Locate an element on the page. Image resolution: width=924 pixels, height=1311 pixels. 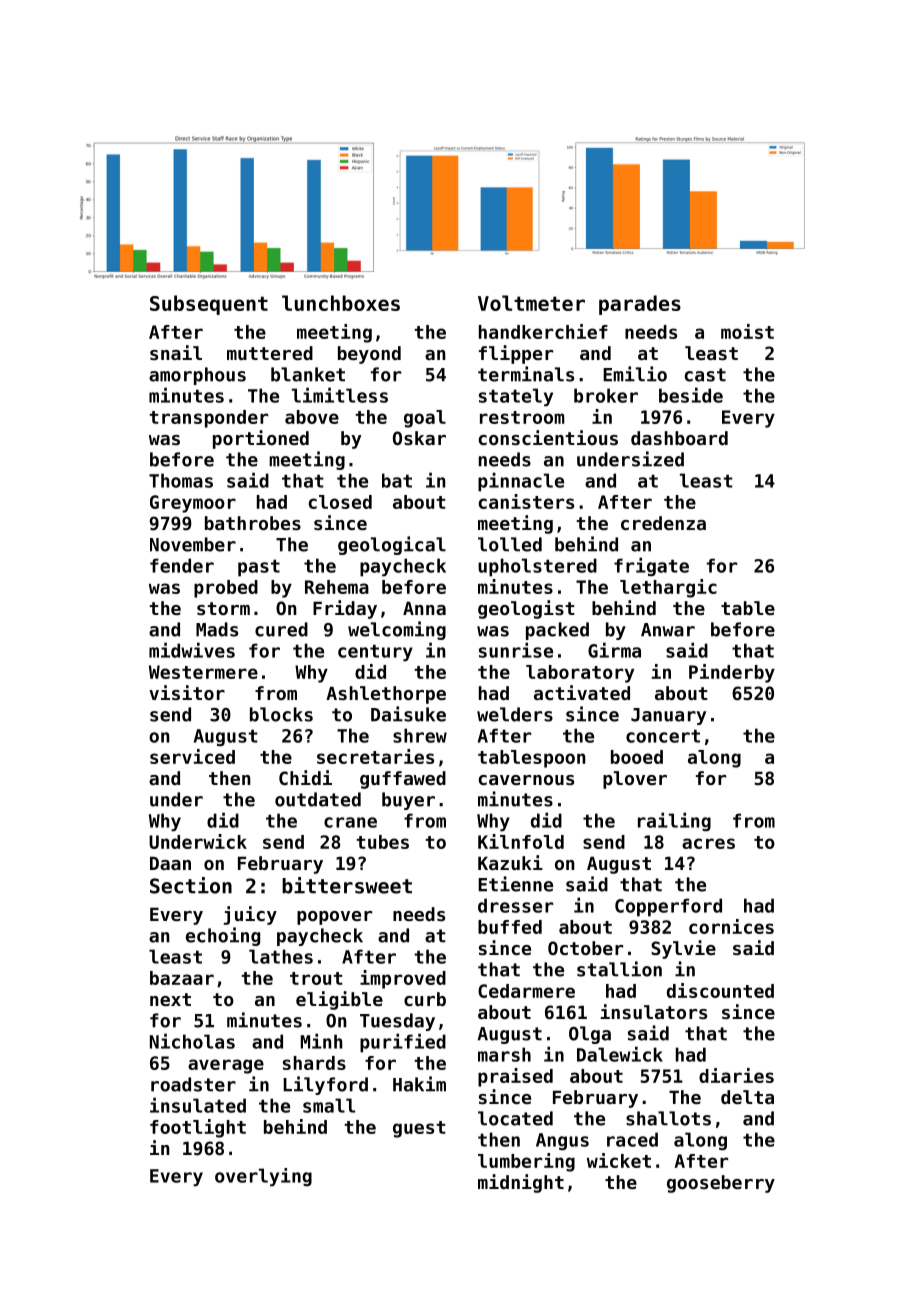
pinnacle is located at coordinates (521, 482).
